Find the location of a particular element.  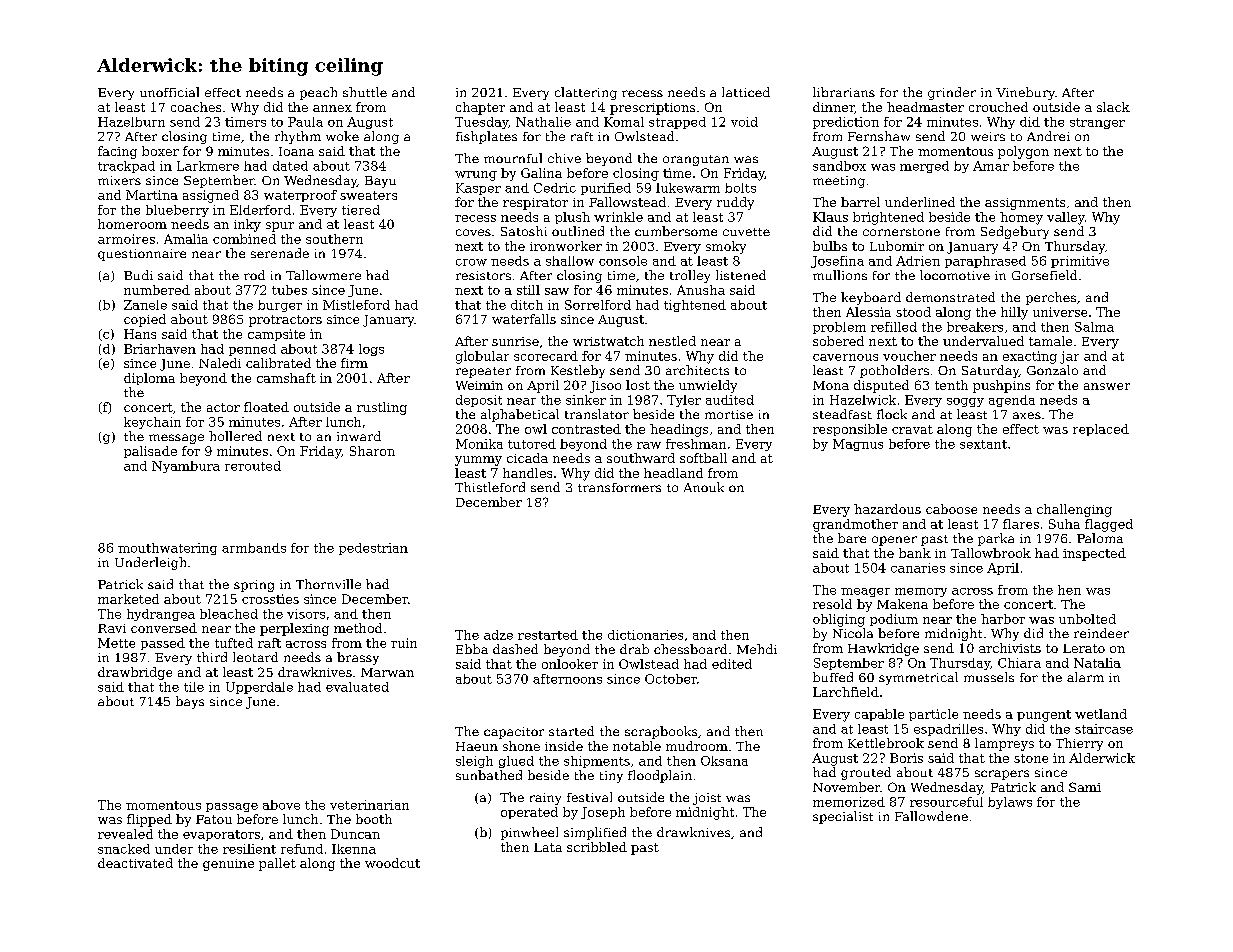

Vinebury is located at coordinates (1025, 93).
